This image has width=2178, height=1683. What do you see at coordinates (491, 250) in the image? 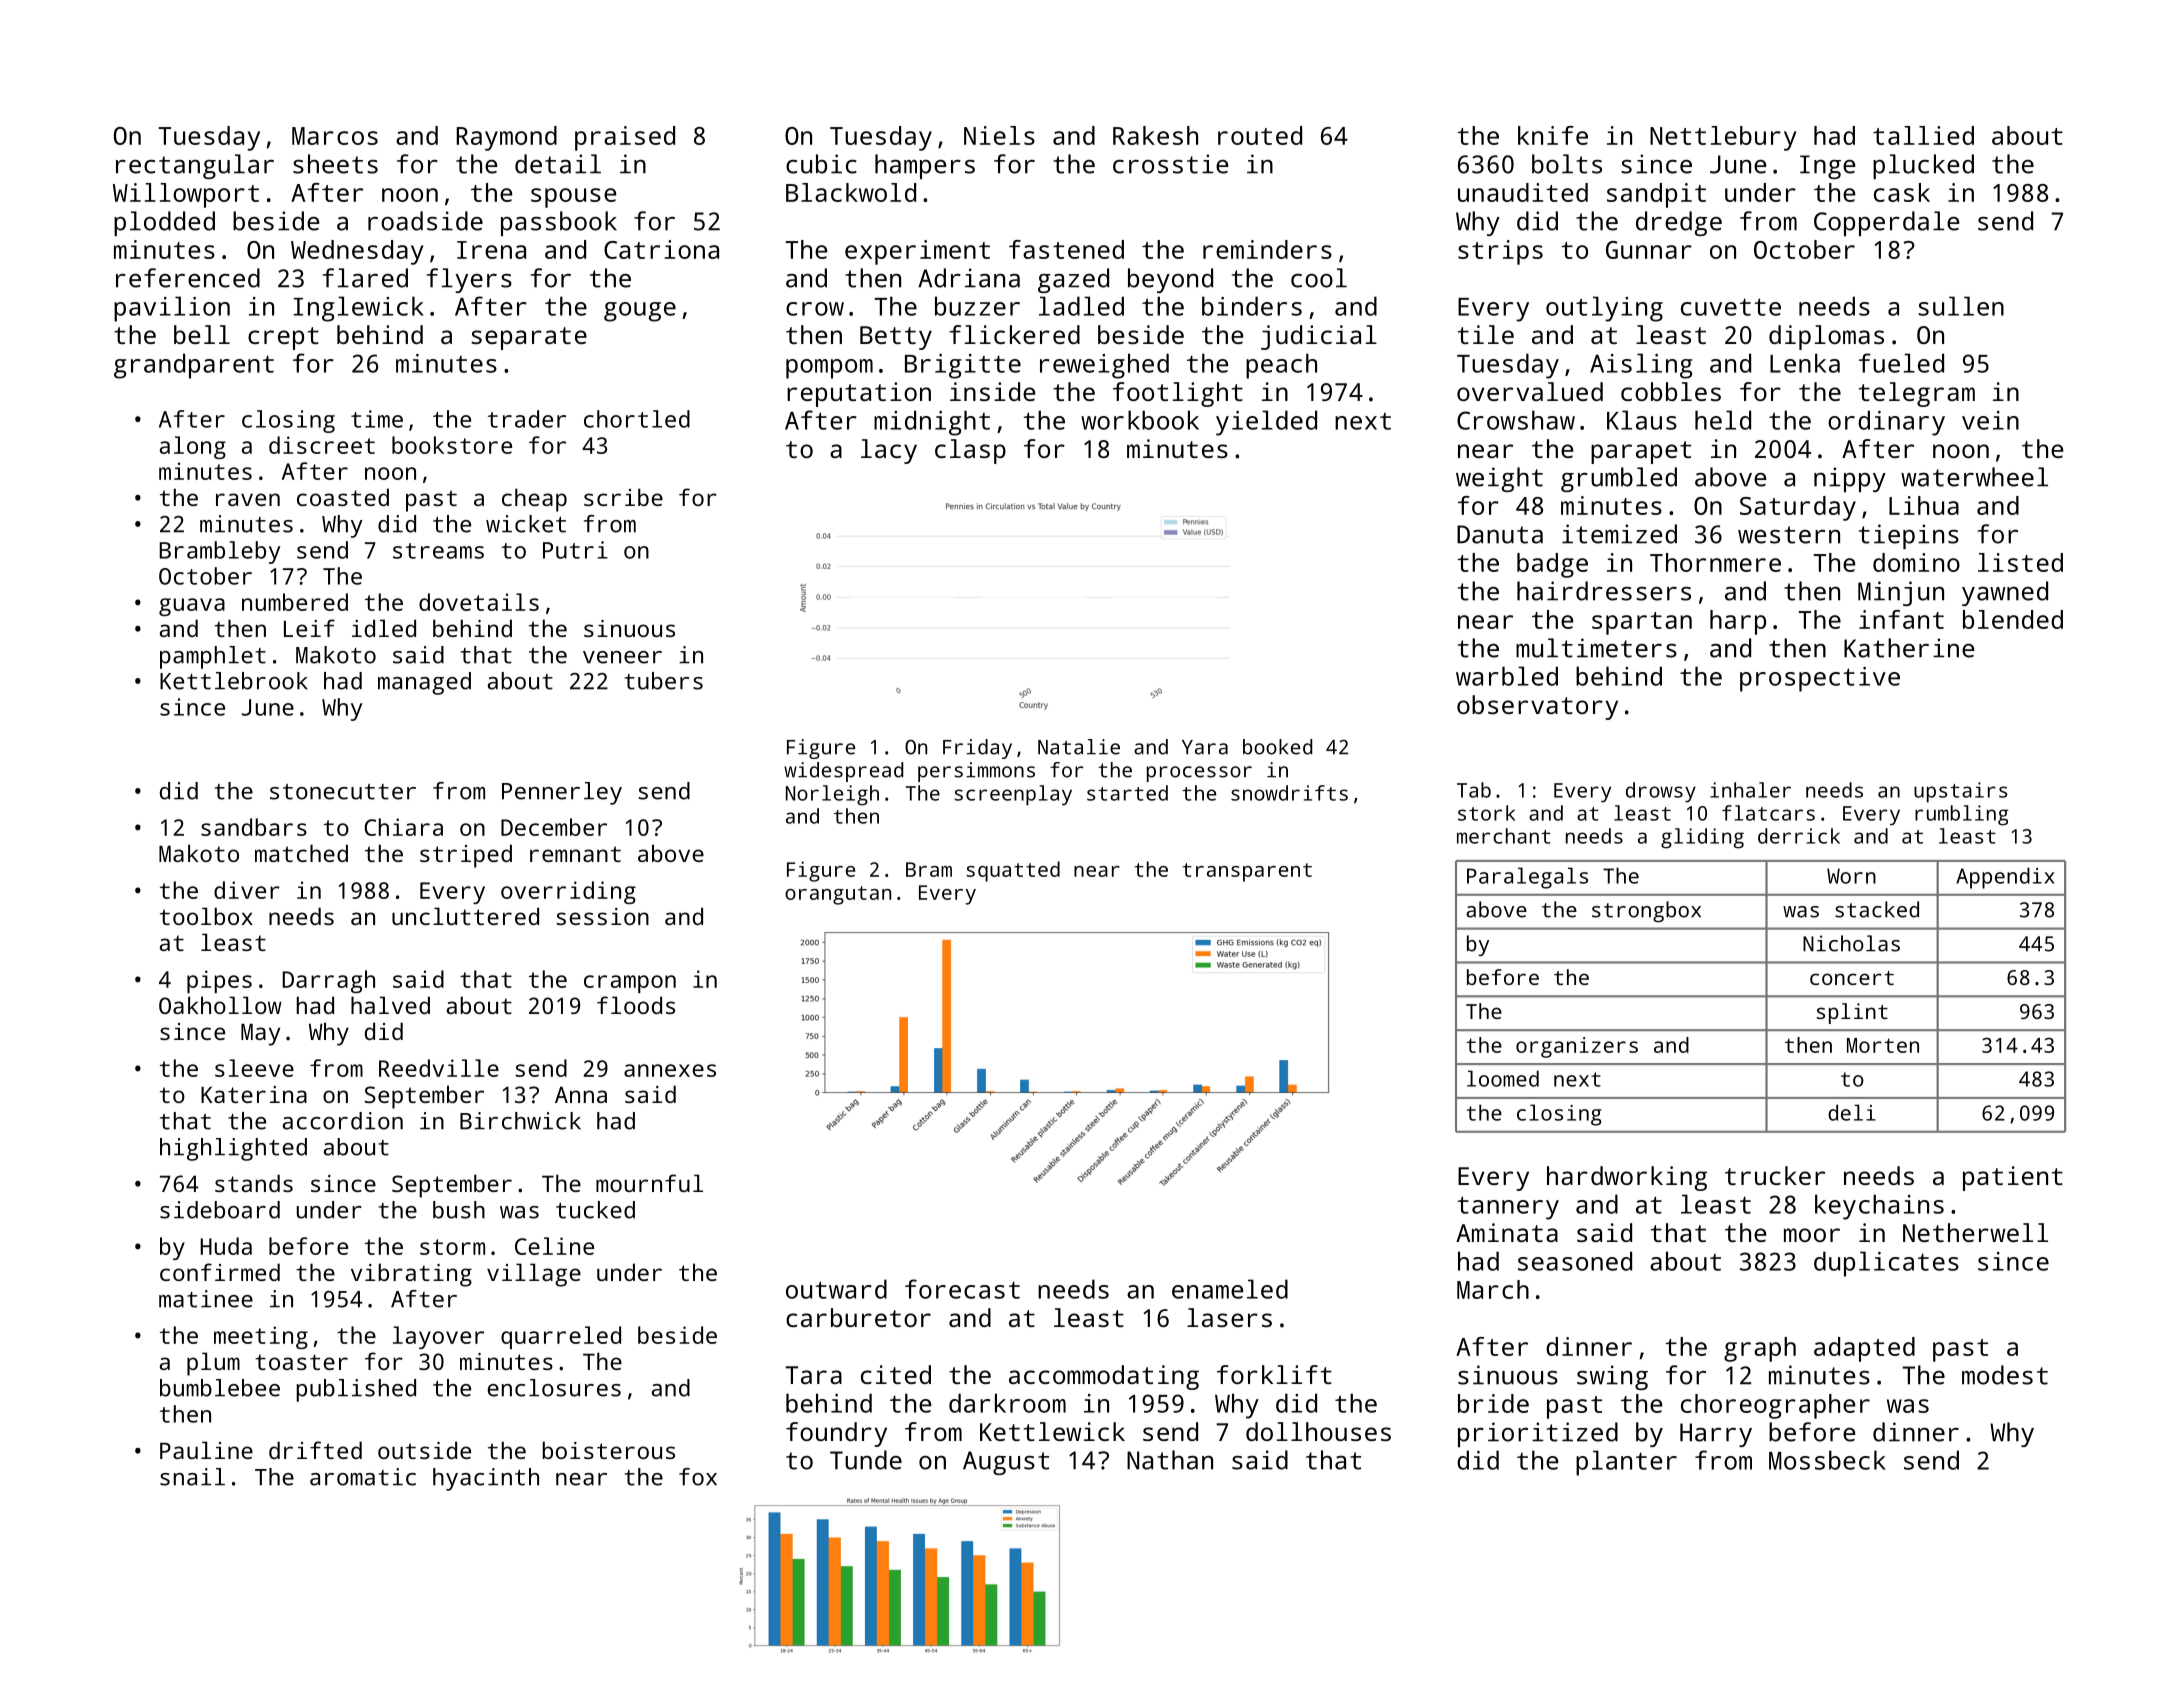
I see `Irena` at bounding box center [491, 250].
